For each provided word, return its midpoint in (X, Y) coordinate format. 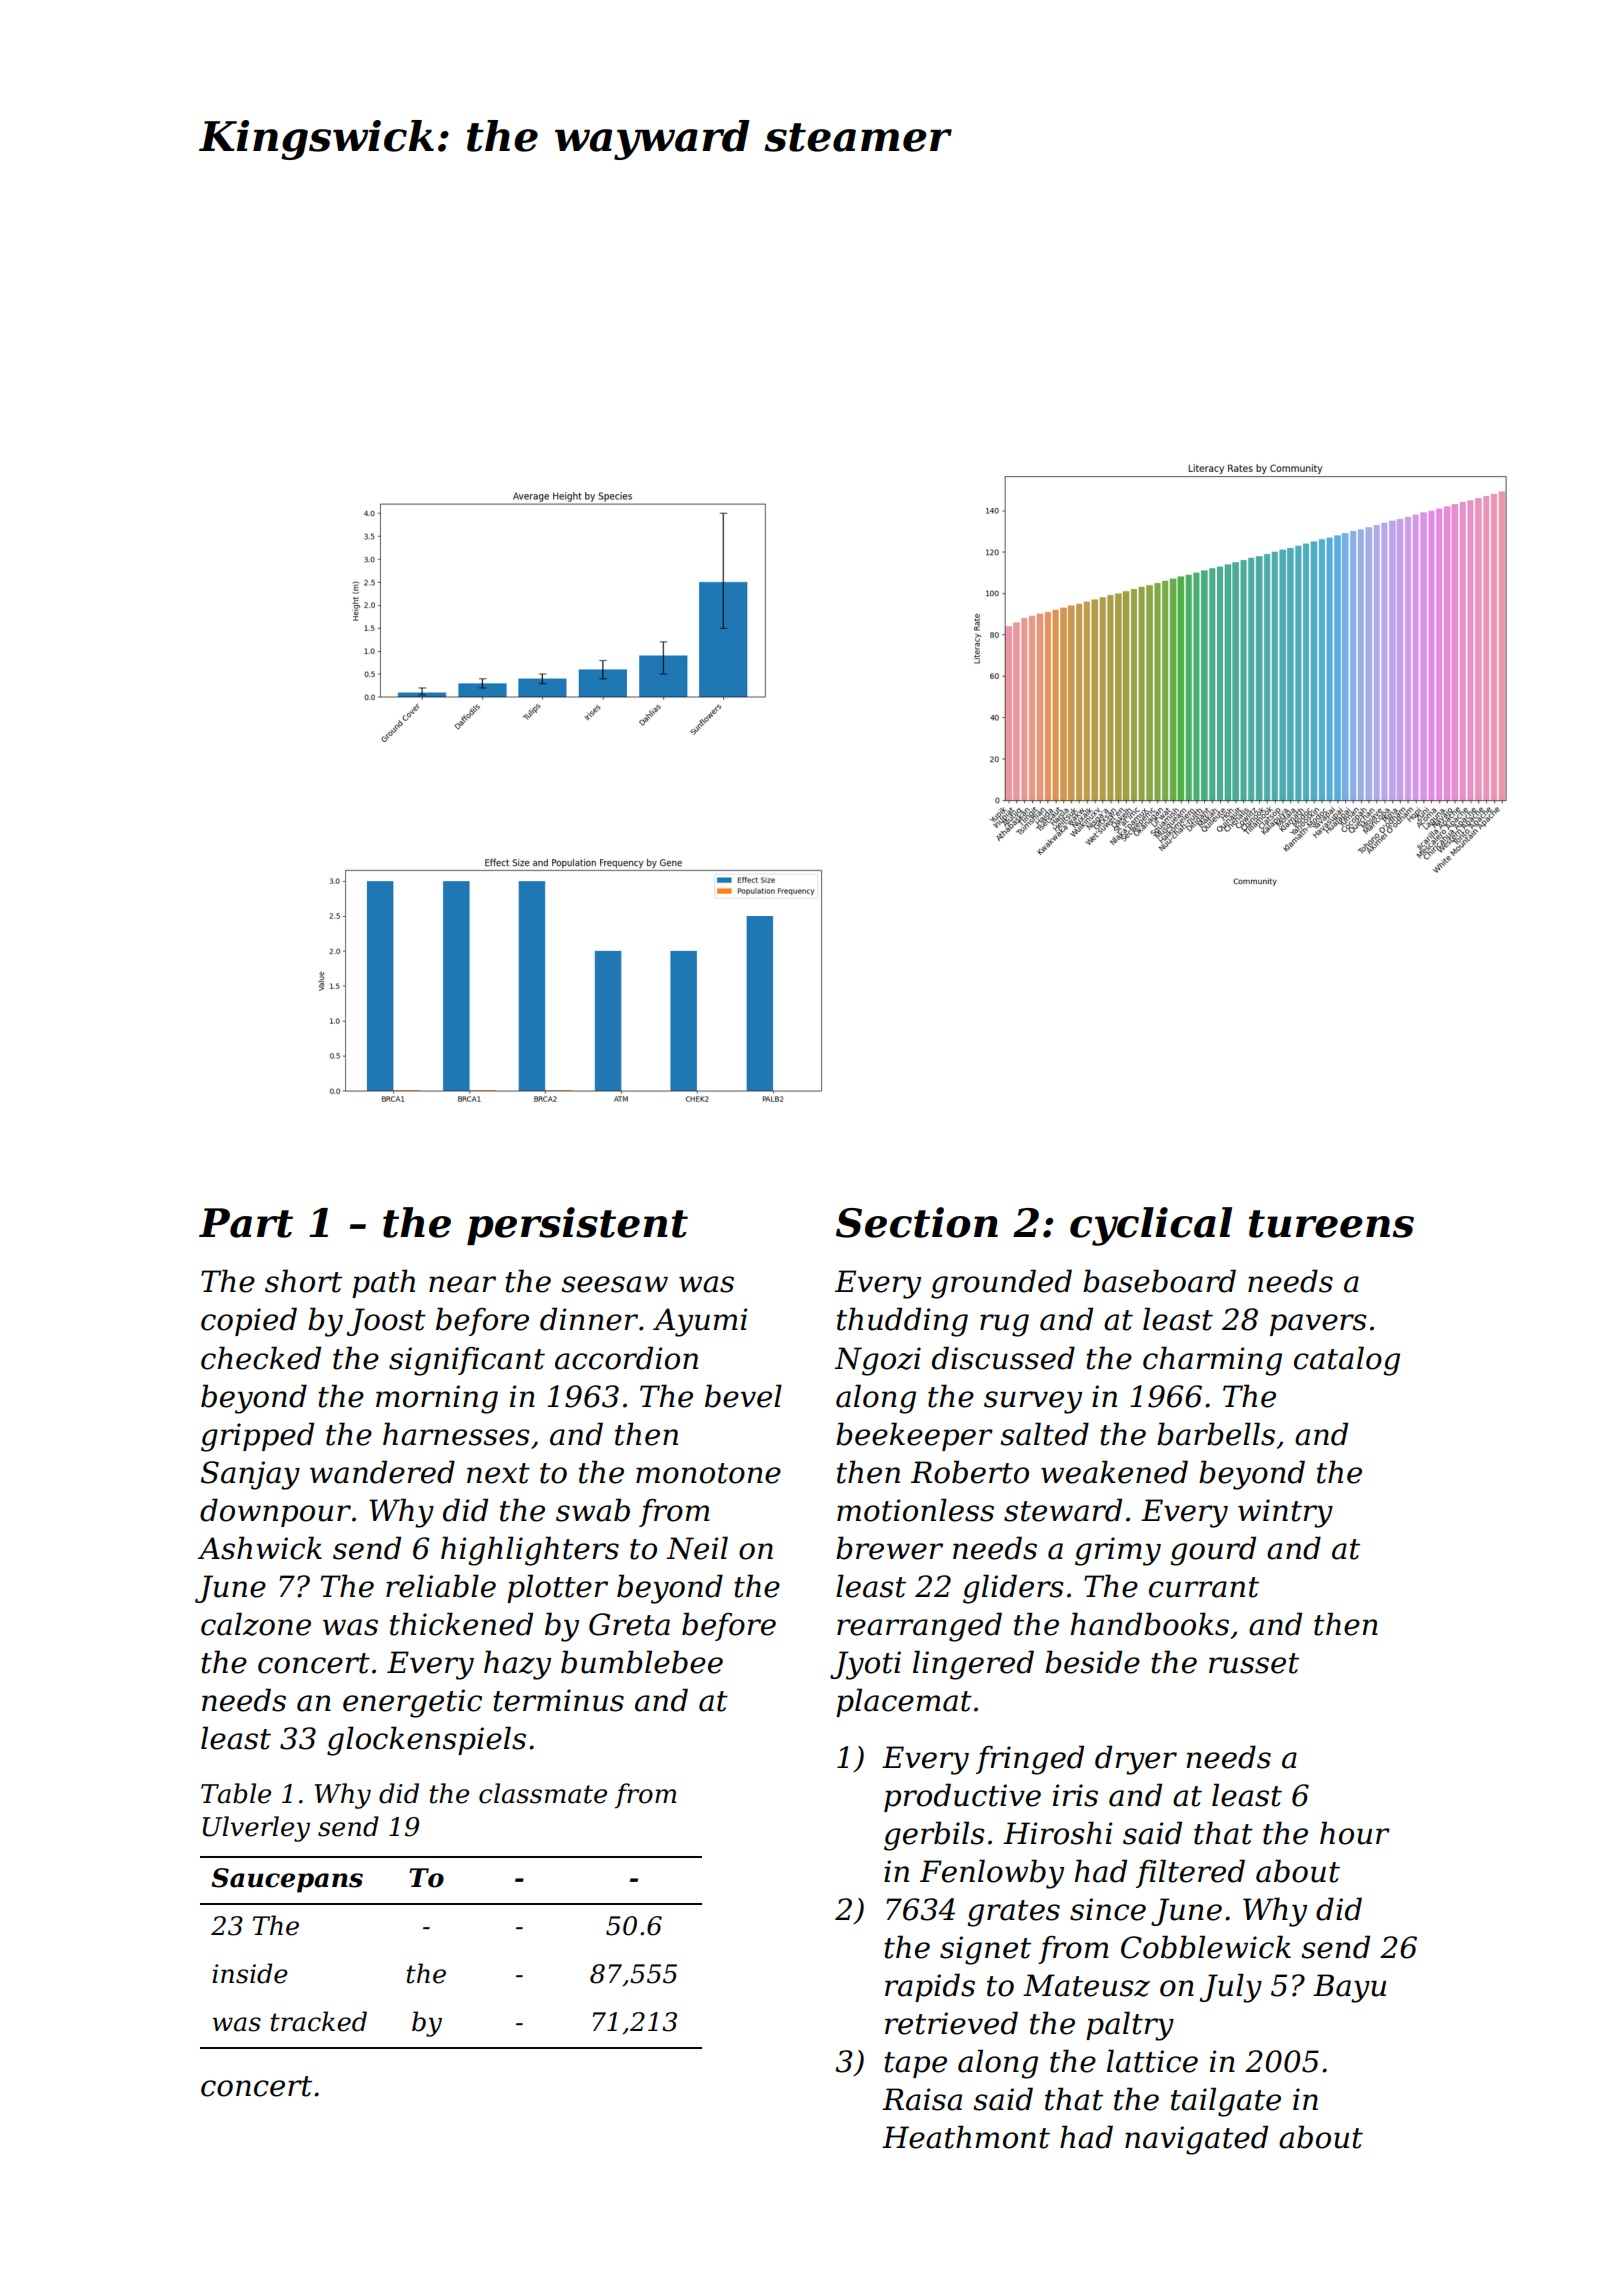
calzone (256, 1624)
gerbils (934, 1836)
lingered (973, 1665)
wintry (1285, 1513)
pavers (1318, 1325)
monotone (708, 1473)
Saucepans (287, 1880)
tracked (319, 2021)
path (383, 1283)
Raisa (922, 2099)
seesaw (614, 1284)
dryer (1136, 1760)
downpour (275, 1512)
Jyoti (865, 1665)
